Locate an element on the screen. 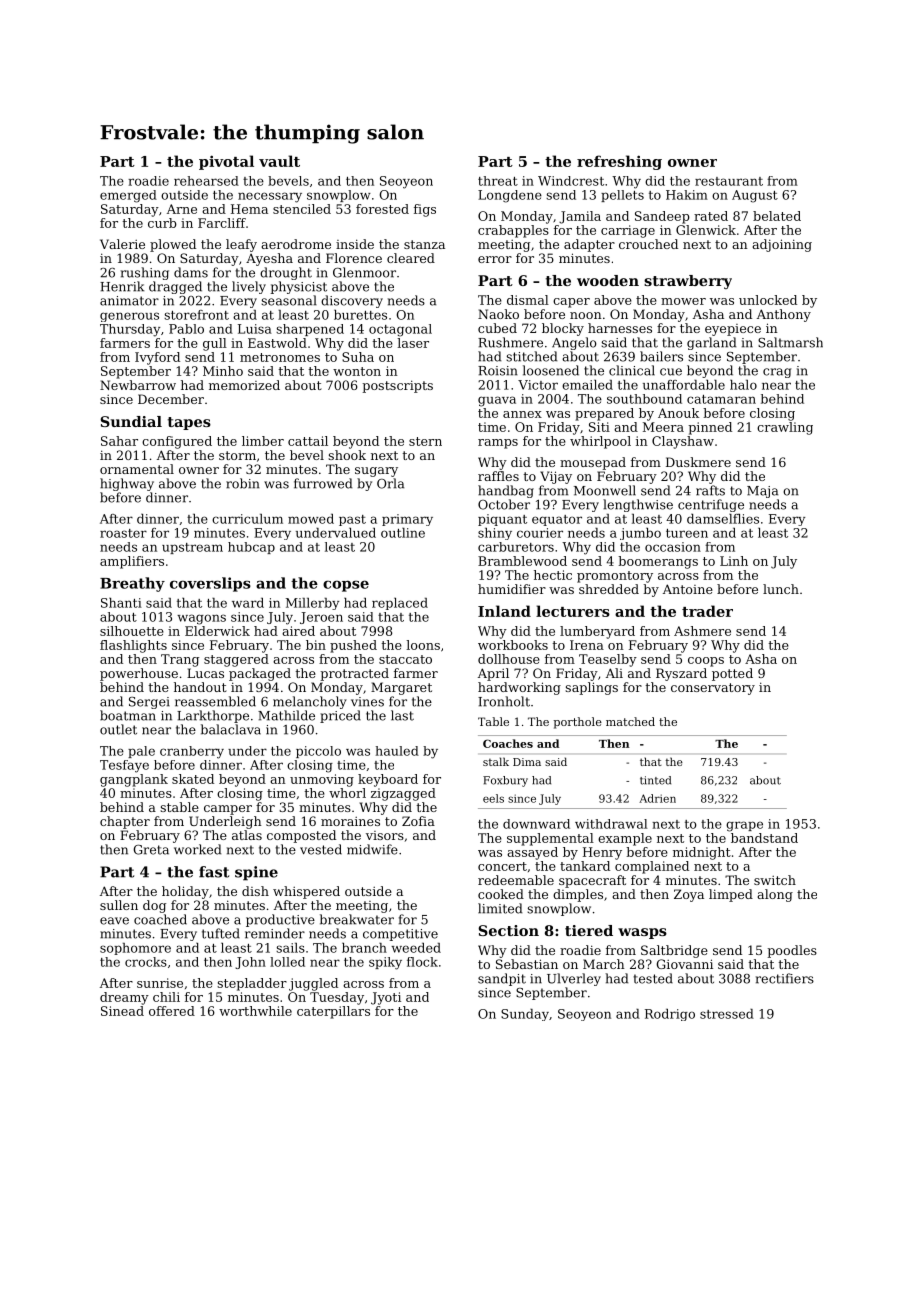 The height and width of the screenshot is (1308, 924). bandstand is located at coordinates (764, 838).
